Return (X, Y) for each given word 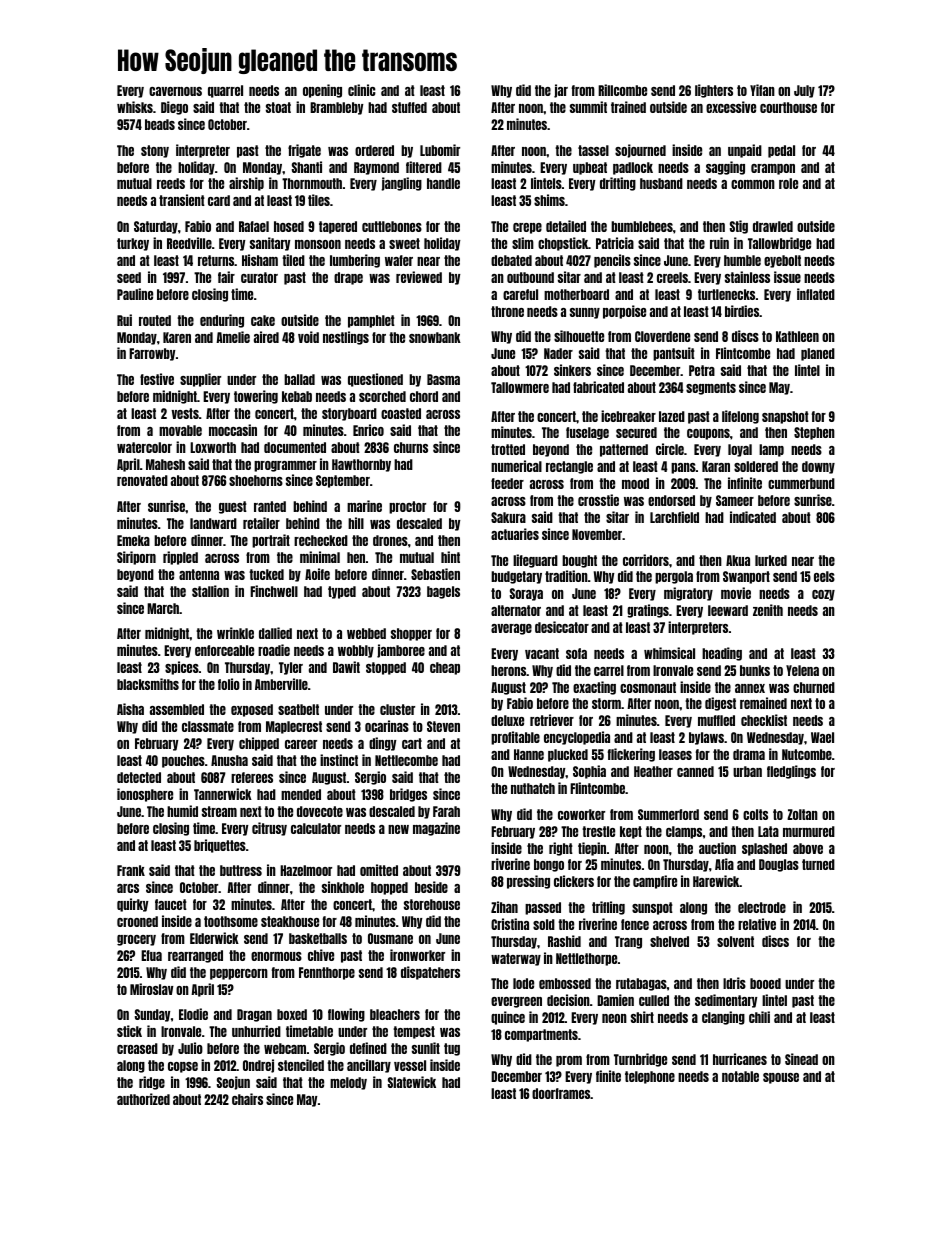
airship (246, 184)
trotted (508, 449)
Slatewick (412, 1082)
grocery (136, 940)
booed (765, 983)
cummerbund (801, 483)
